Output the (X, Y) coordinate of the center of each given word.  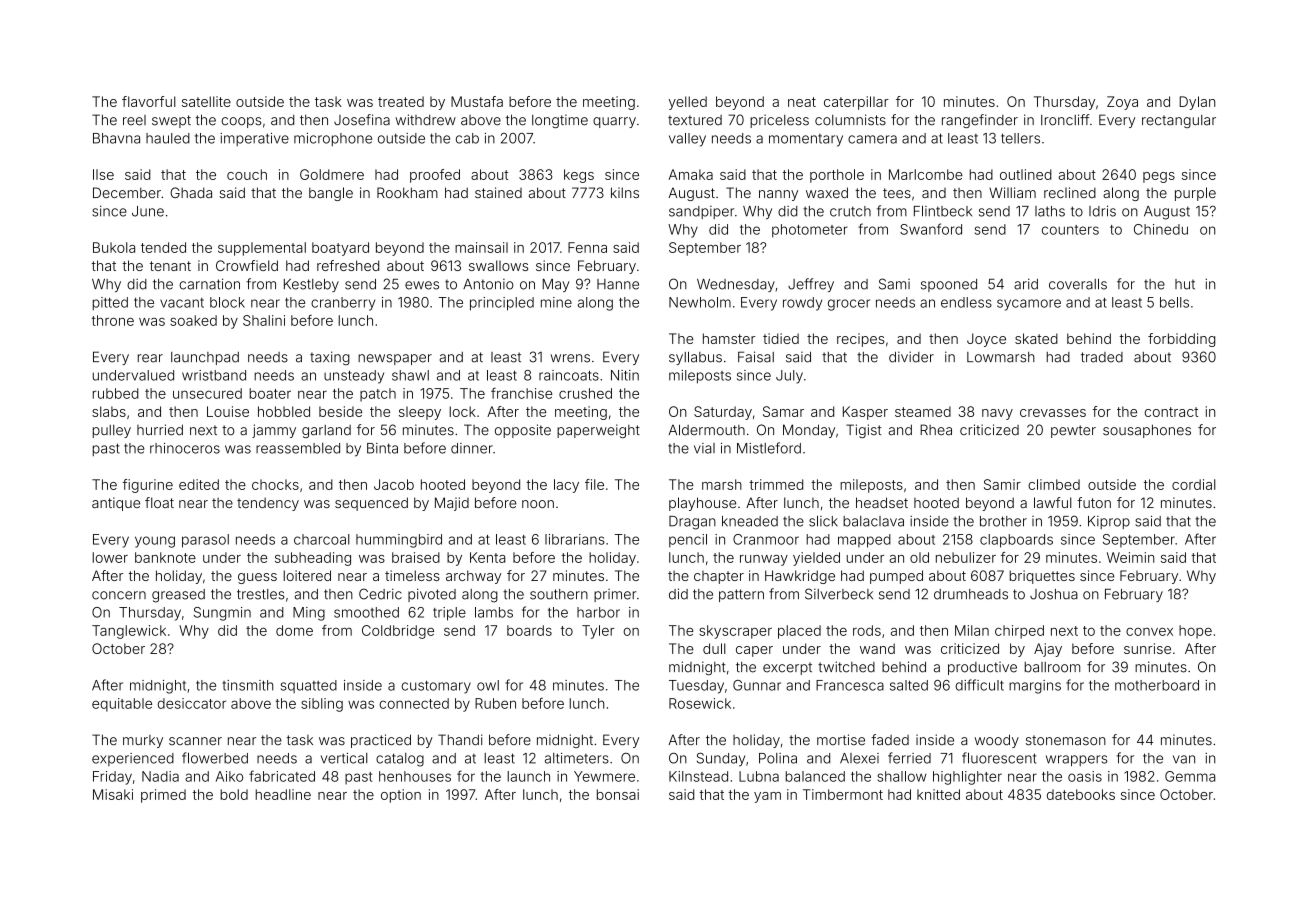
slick (823, 521)
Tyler (598, 632)
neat (802, 102)
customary (436, 687)
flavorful (149, 101)
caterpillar (856, 103)
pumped (896, 577)
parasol (205, 541)
